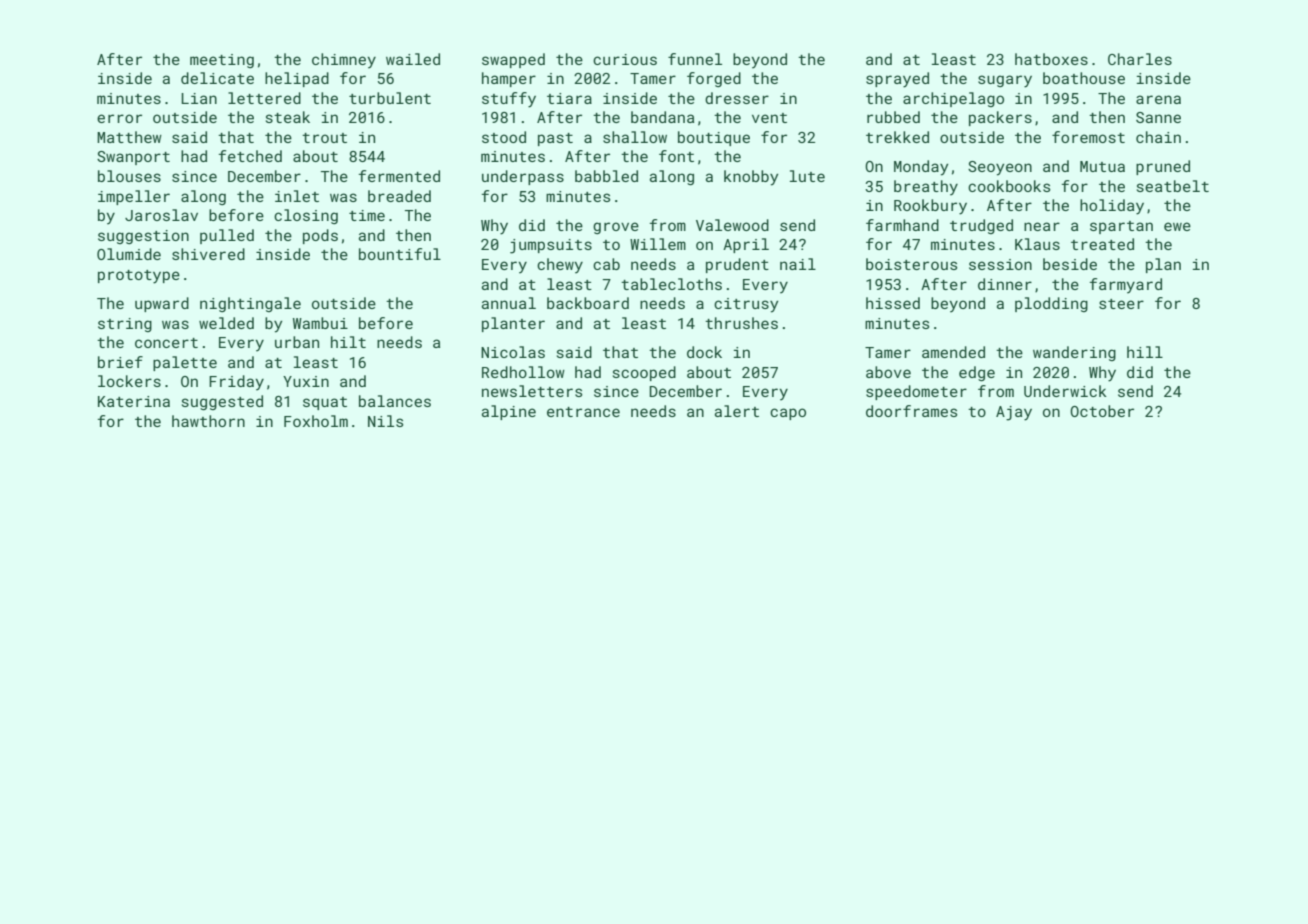 Image resolution: width=1308 pixels, height=924 pixels. What do you see at coordinates (1140, 59) in the screenshot?
I see `Charles` at bounding box center [1140, 59].
